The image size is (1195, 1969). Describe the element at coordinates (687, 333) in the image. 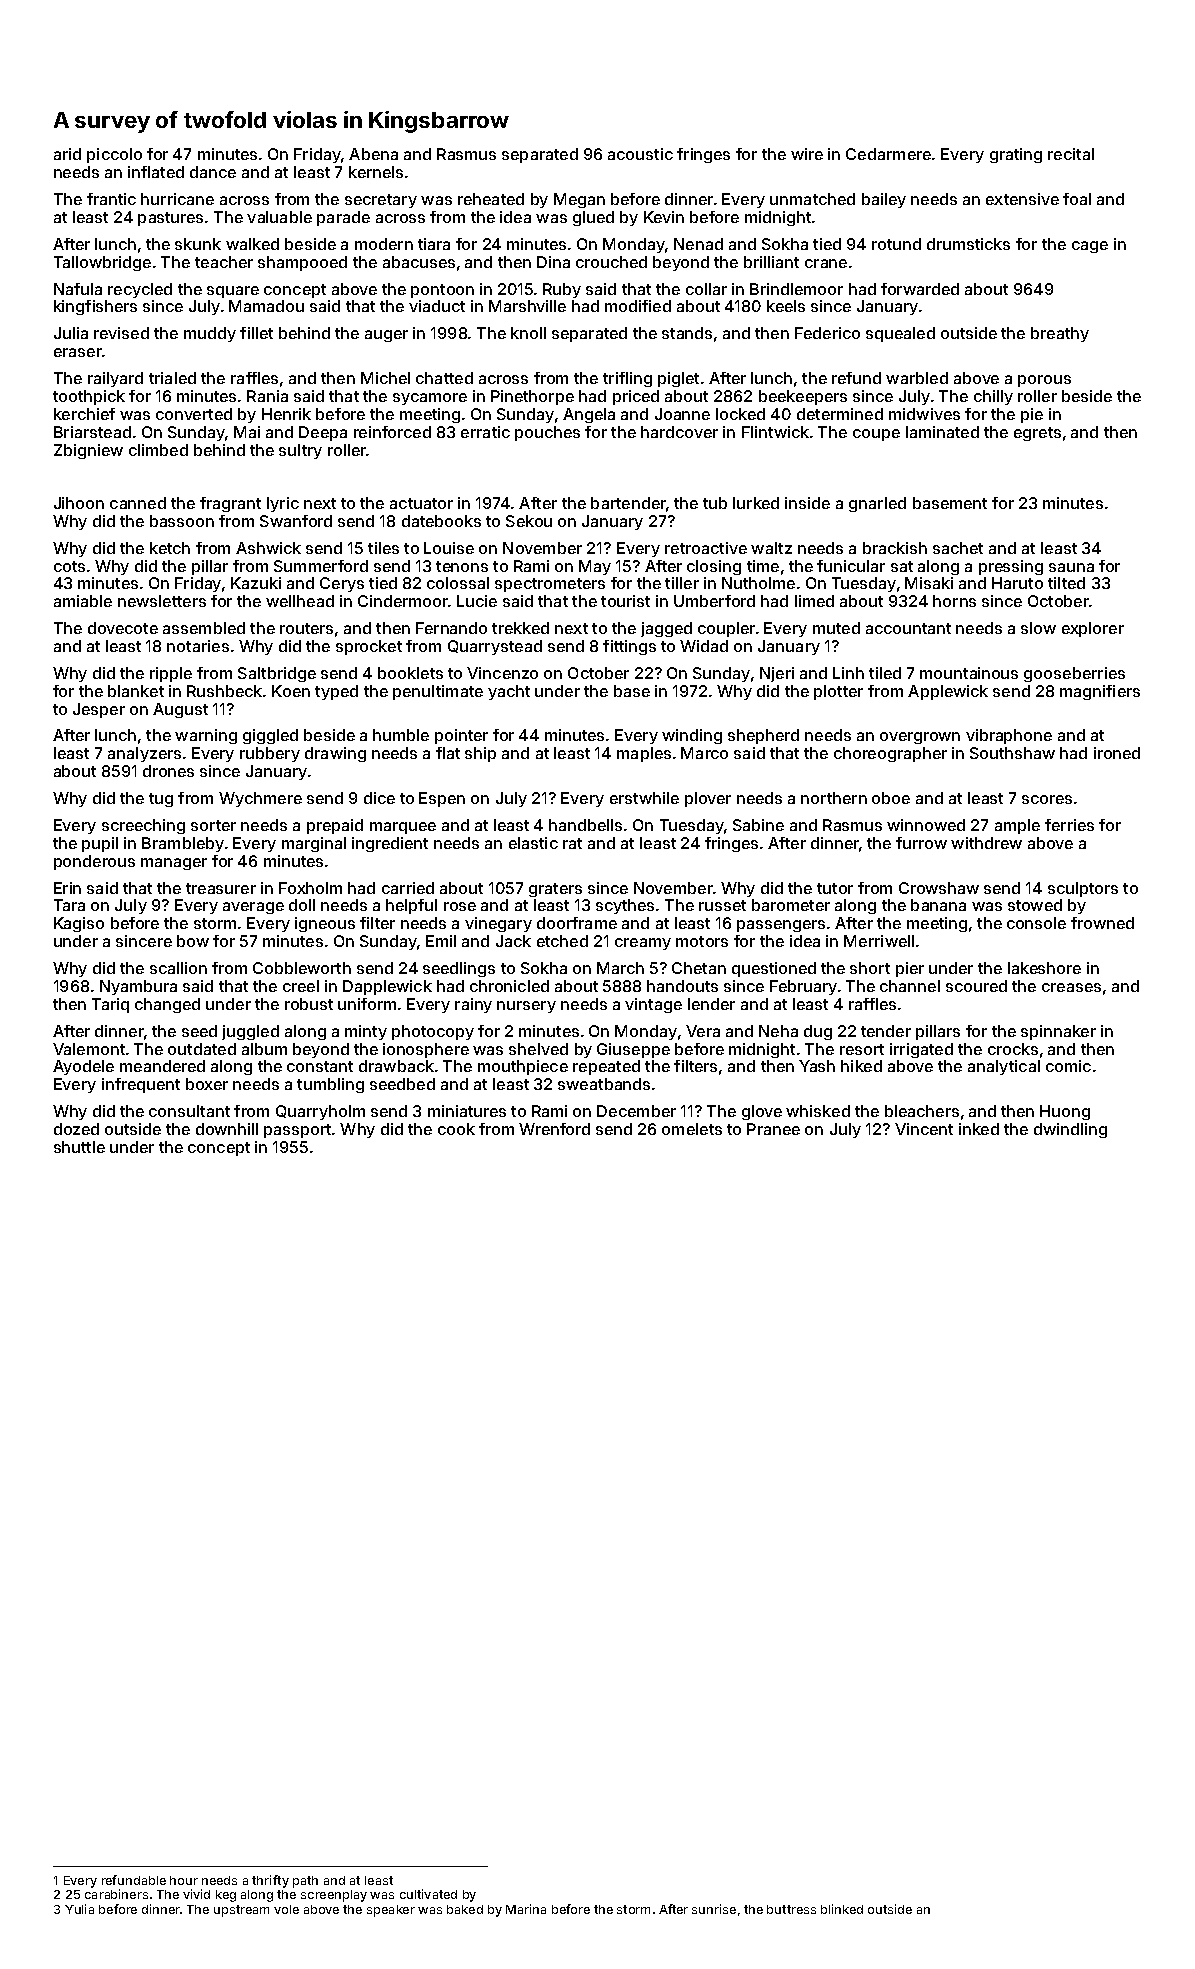

I see `stands` at that location.
